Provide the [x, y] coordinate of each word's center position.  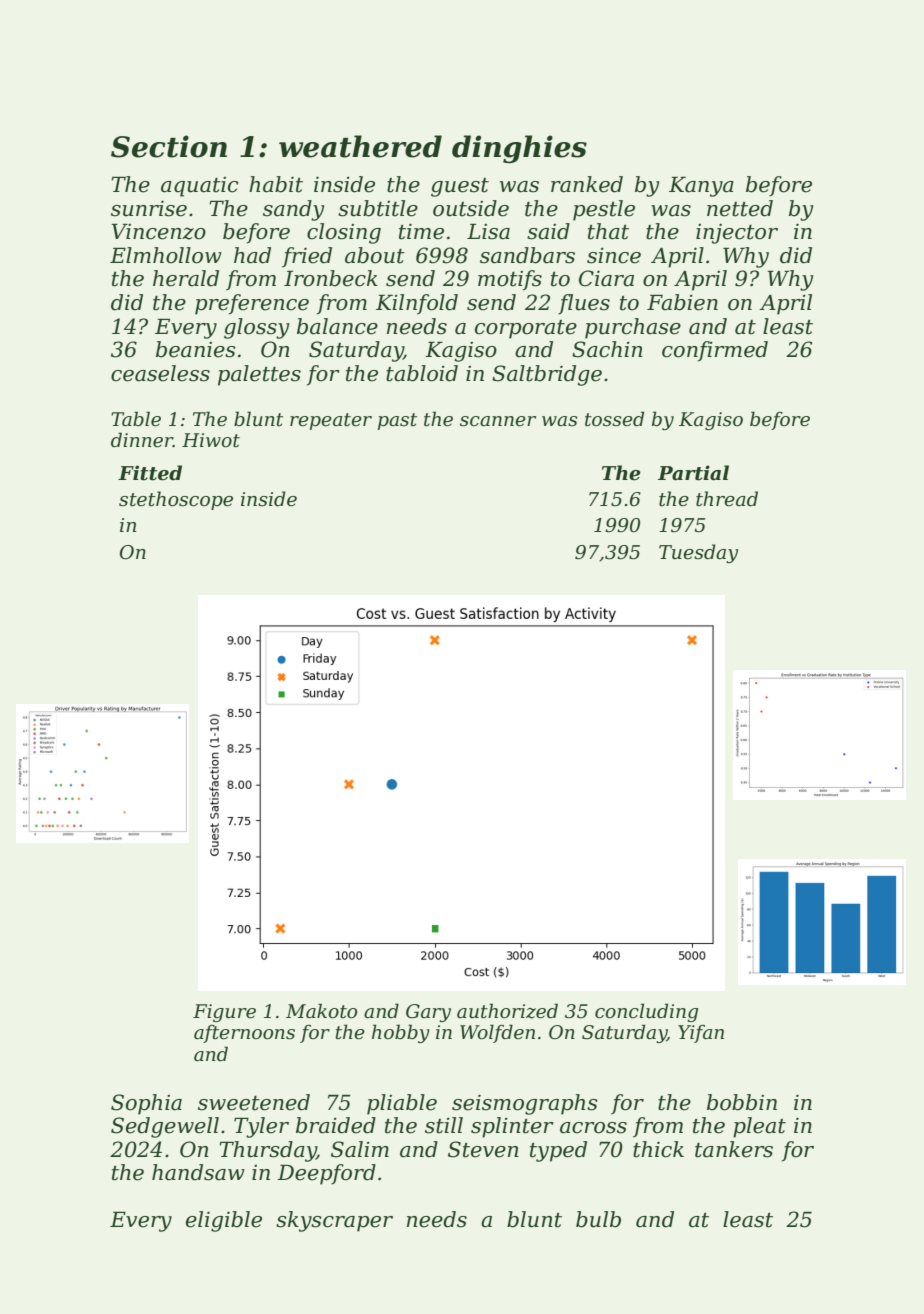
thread [727, 499]
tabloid [422, 373]
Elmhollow [166, 255]
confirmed [715, 351]
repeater [331, 421]
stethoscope [176, 500]
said [548, 231]
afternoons [244, 1034]
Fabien [682, 302]
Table [136, 419]
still [444, 1125]
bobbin [742, 1102]
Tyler [261, 1127]
